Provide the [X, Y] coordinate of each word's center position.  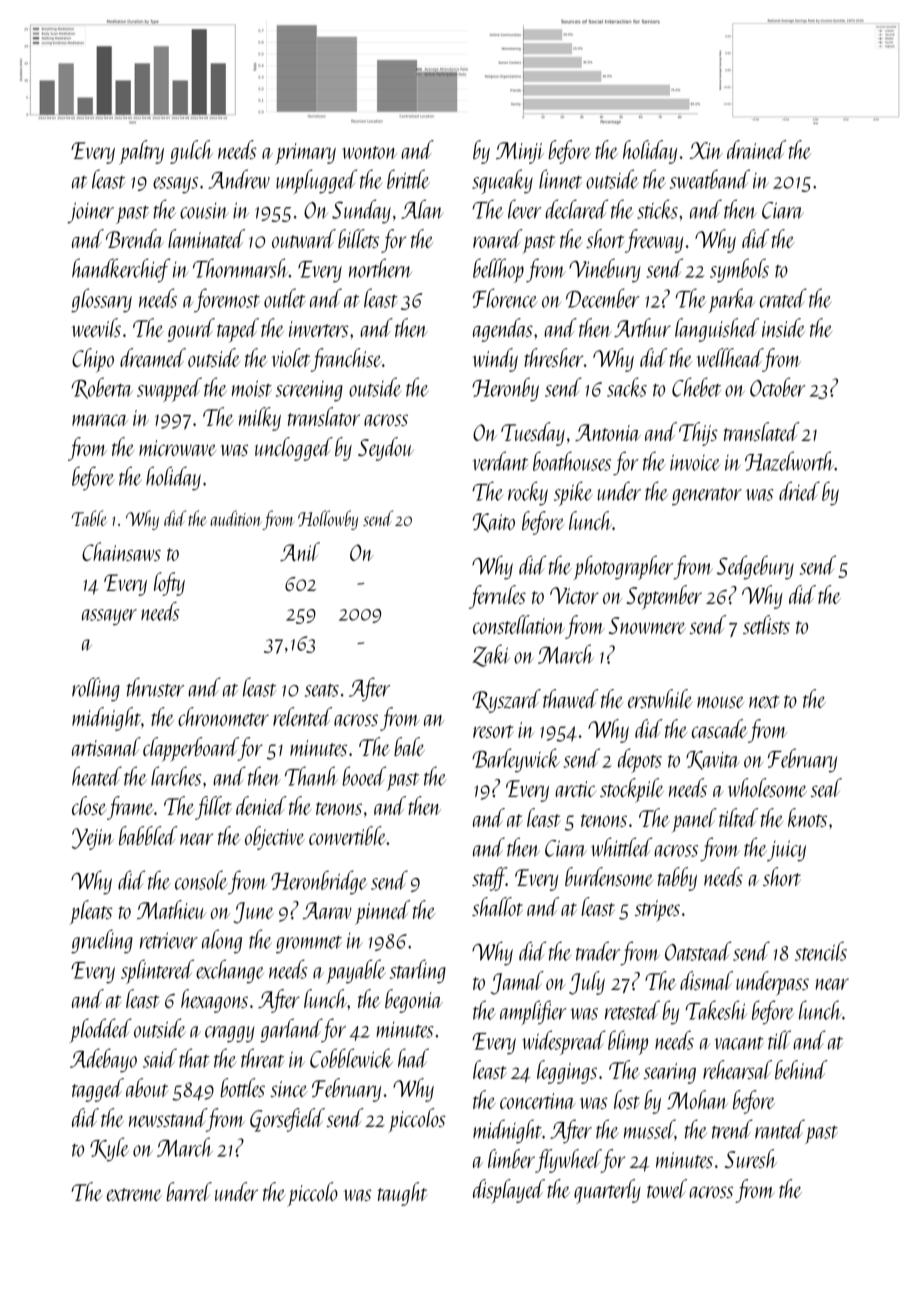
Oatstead [698, 951]
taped [238, 330]
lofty [169, 584]
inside [783, 327]
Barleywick [516, 760]
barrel [189, 1191]
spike [573, 493]
